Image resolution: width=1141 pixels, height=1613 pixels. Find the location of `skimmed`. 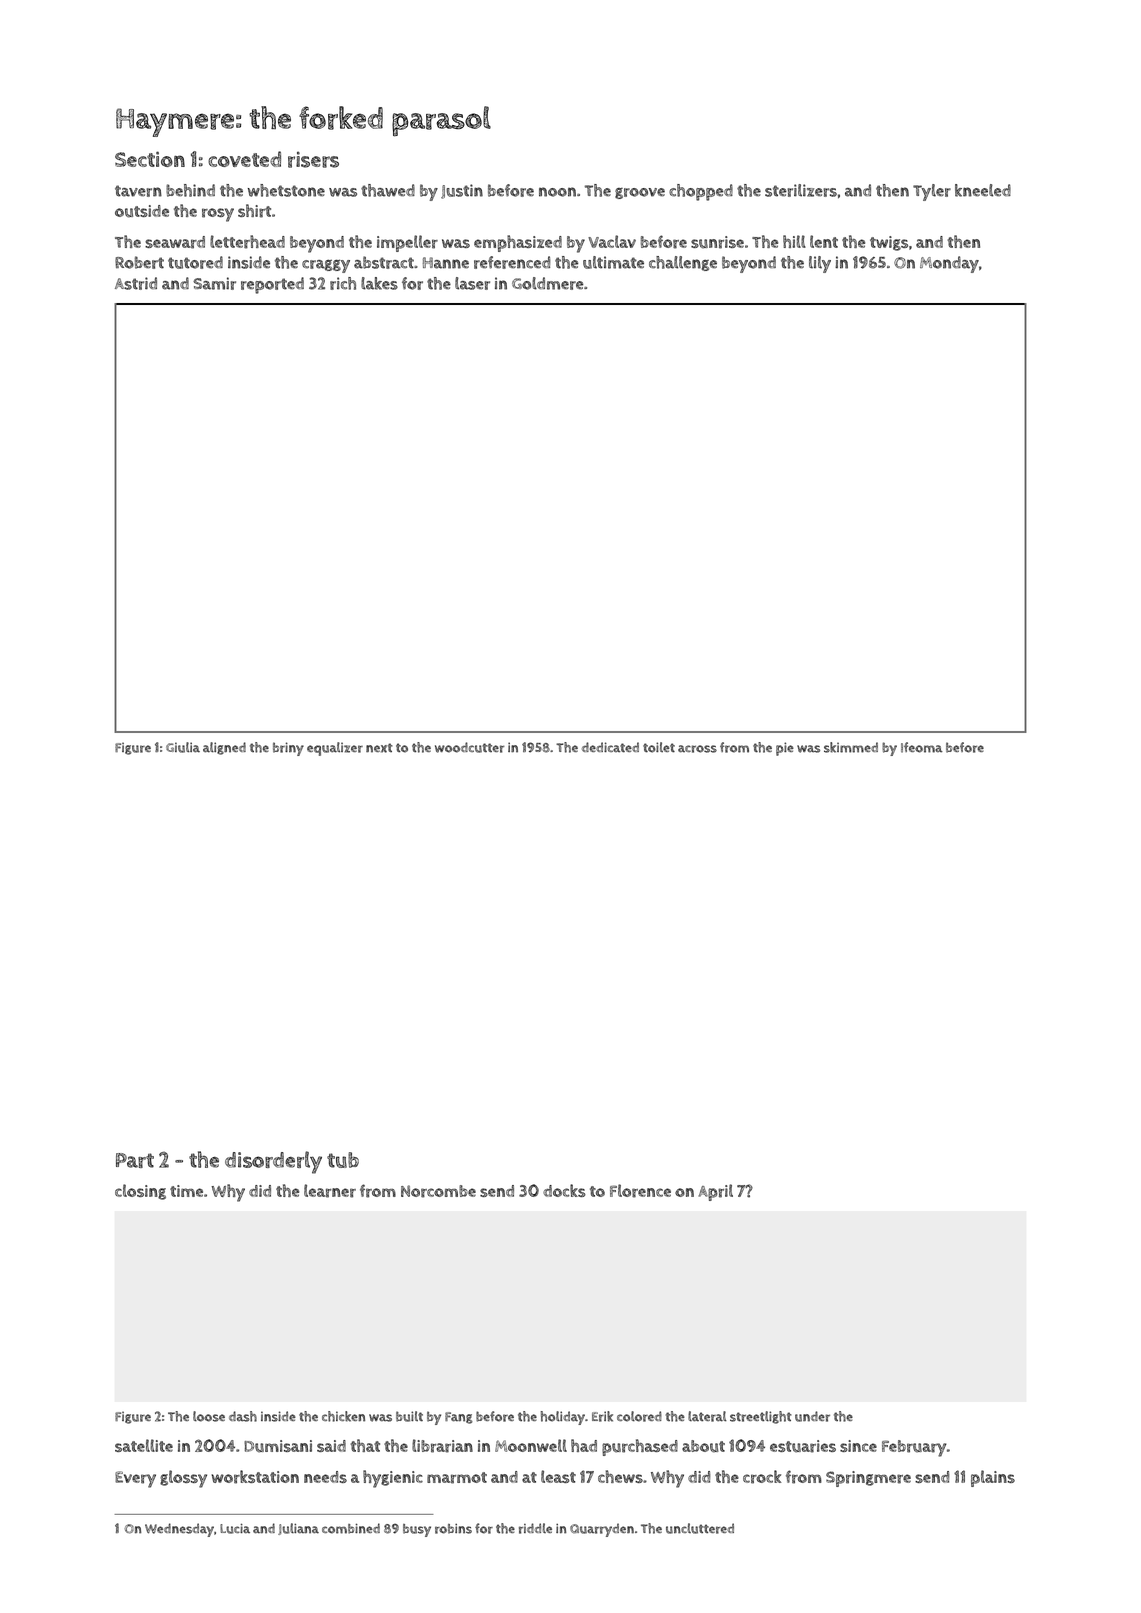

skimmed is located at coordinates (851, 747).
